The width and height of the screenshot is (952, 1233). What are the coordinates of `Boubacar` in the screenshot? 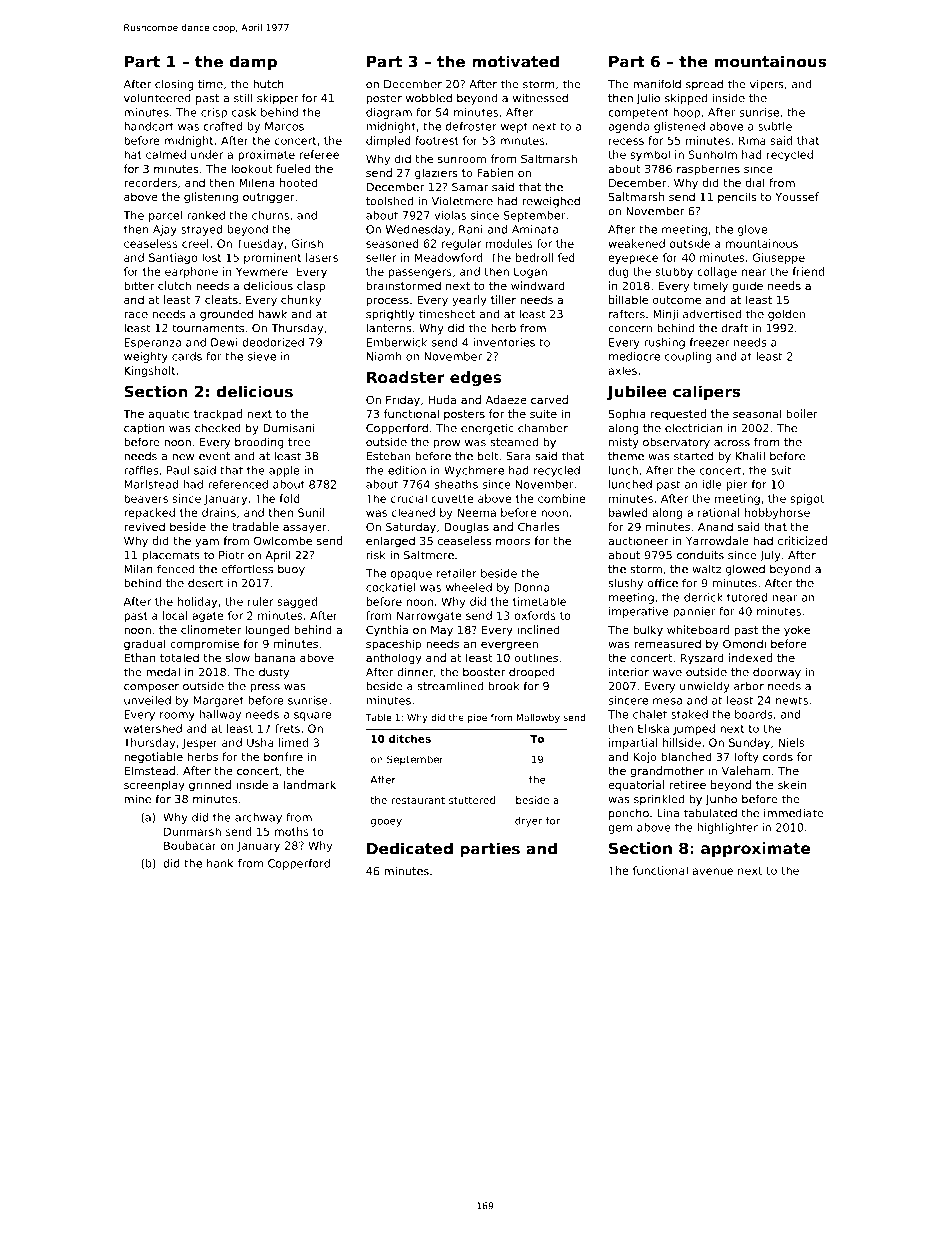 It's located at (190, 845).
